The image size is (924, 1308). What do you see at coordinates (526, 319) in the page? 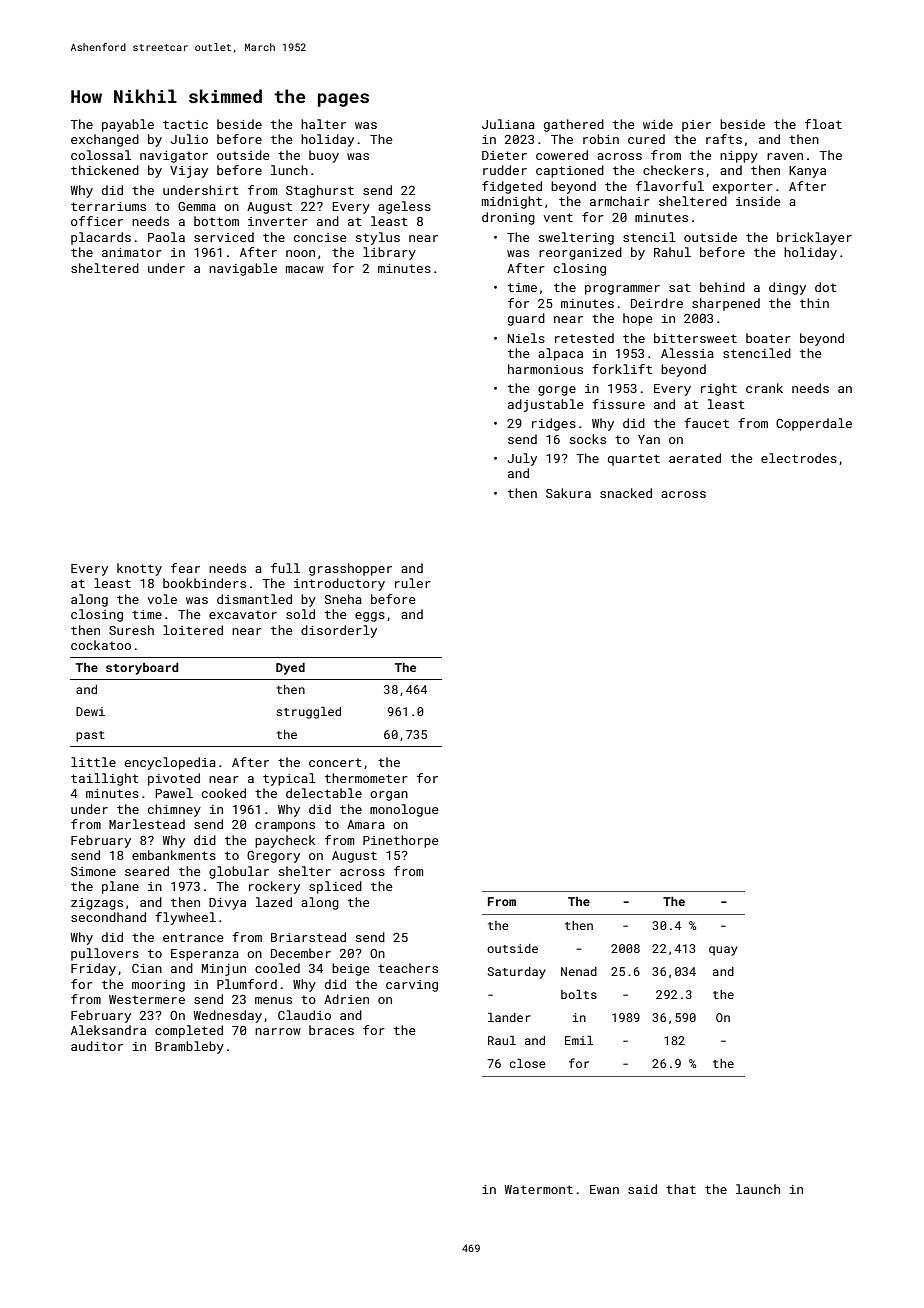
I see `guard` at bounding box center [526, 319].
